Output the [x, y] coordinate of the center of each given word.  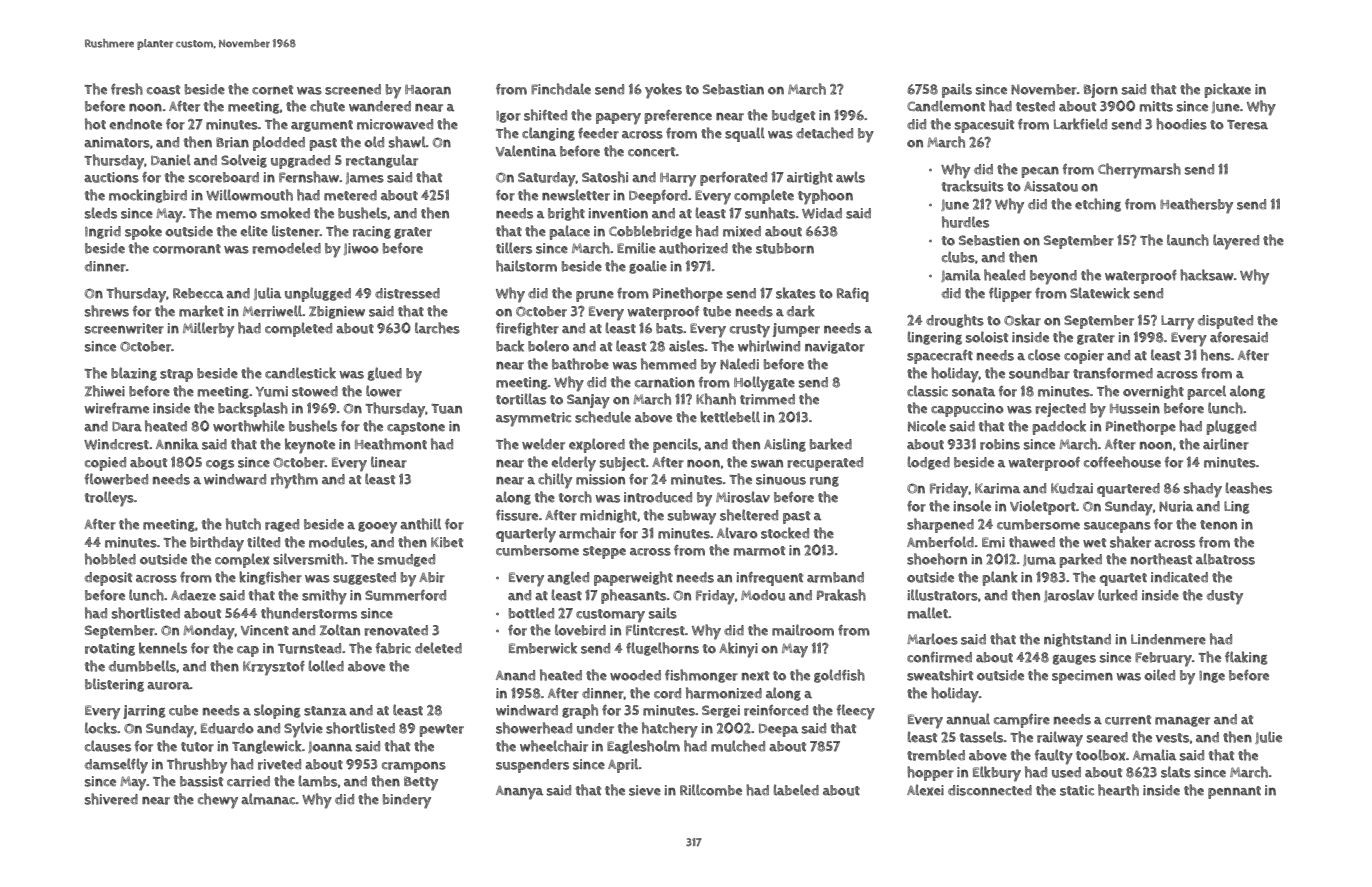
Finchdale [561, 89]
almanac [268, 799]
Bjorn [1101, 91]
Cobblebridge [650, 232]
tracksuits [973, 186]
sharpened [940, 525]
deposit [108, 579]
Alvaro [737, 533]
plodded [279, 143]
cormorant [187, 249]
